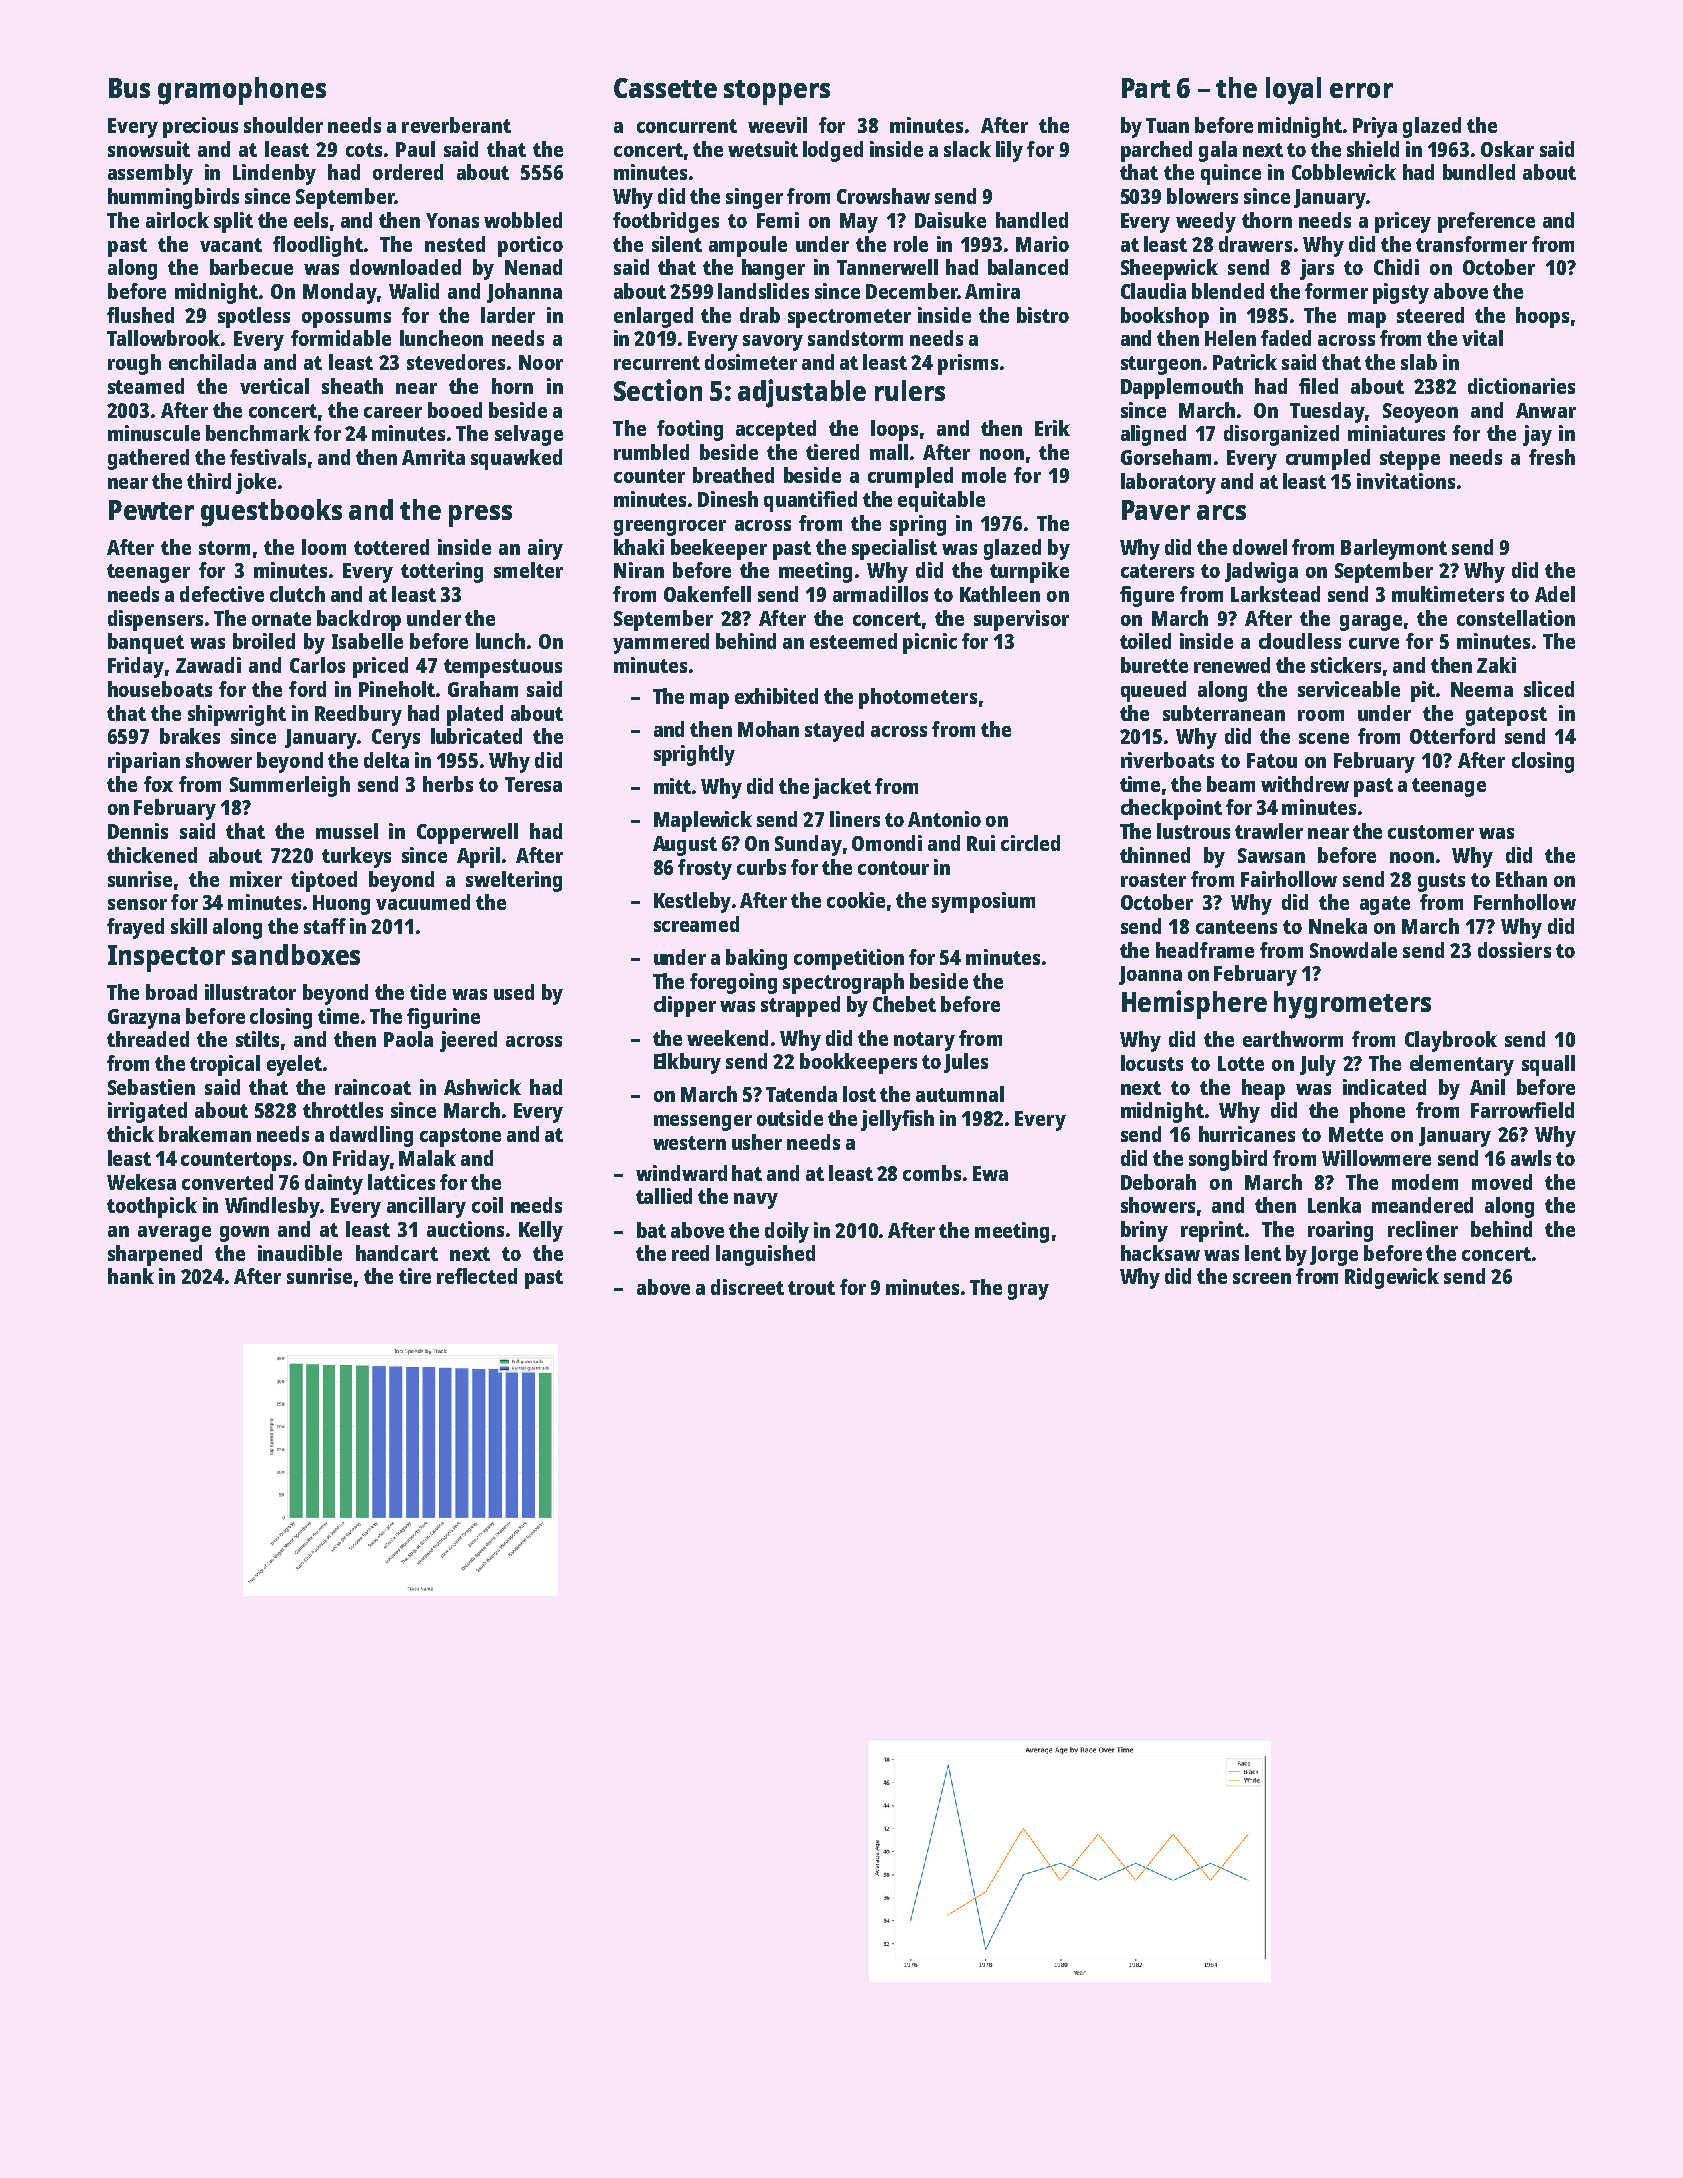  What do you see at coordinates (131, 1276) in the screenshot?
I see `hank` at bounding box center [131, 1276].
